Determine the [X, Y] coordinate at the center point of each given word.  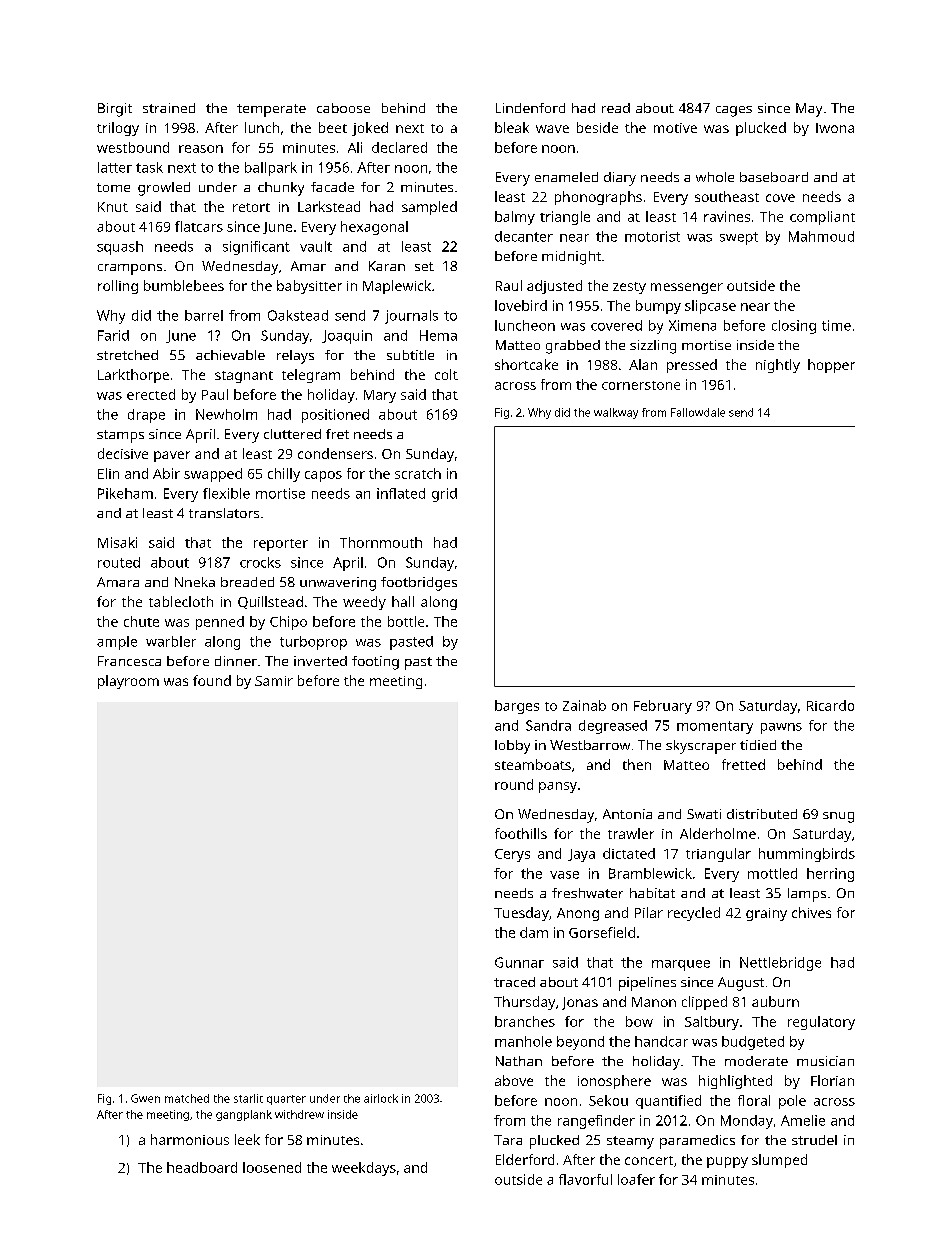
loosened [272, 1167]
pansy [558, 787]
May [809, 110]
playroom [128, 682]
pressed [692, 366]
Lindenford [530, 108]
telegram [311, 376]
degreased [613, 727]
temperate [271, 110]
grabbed [573, 347]
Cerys [512, 855]
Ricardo [830, 705]
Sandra [548, 725]
